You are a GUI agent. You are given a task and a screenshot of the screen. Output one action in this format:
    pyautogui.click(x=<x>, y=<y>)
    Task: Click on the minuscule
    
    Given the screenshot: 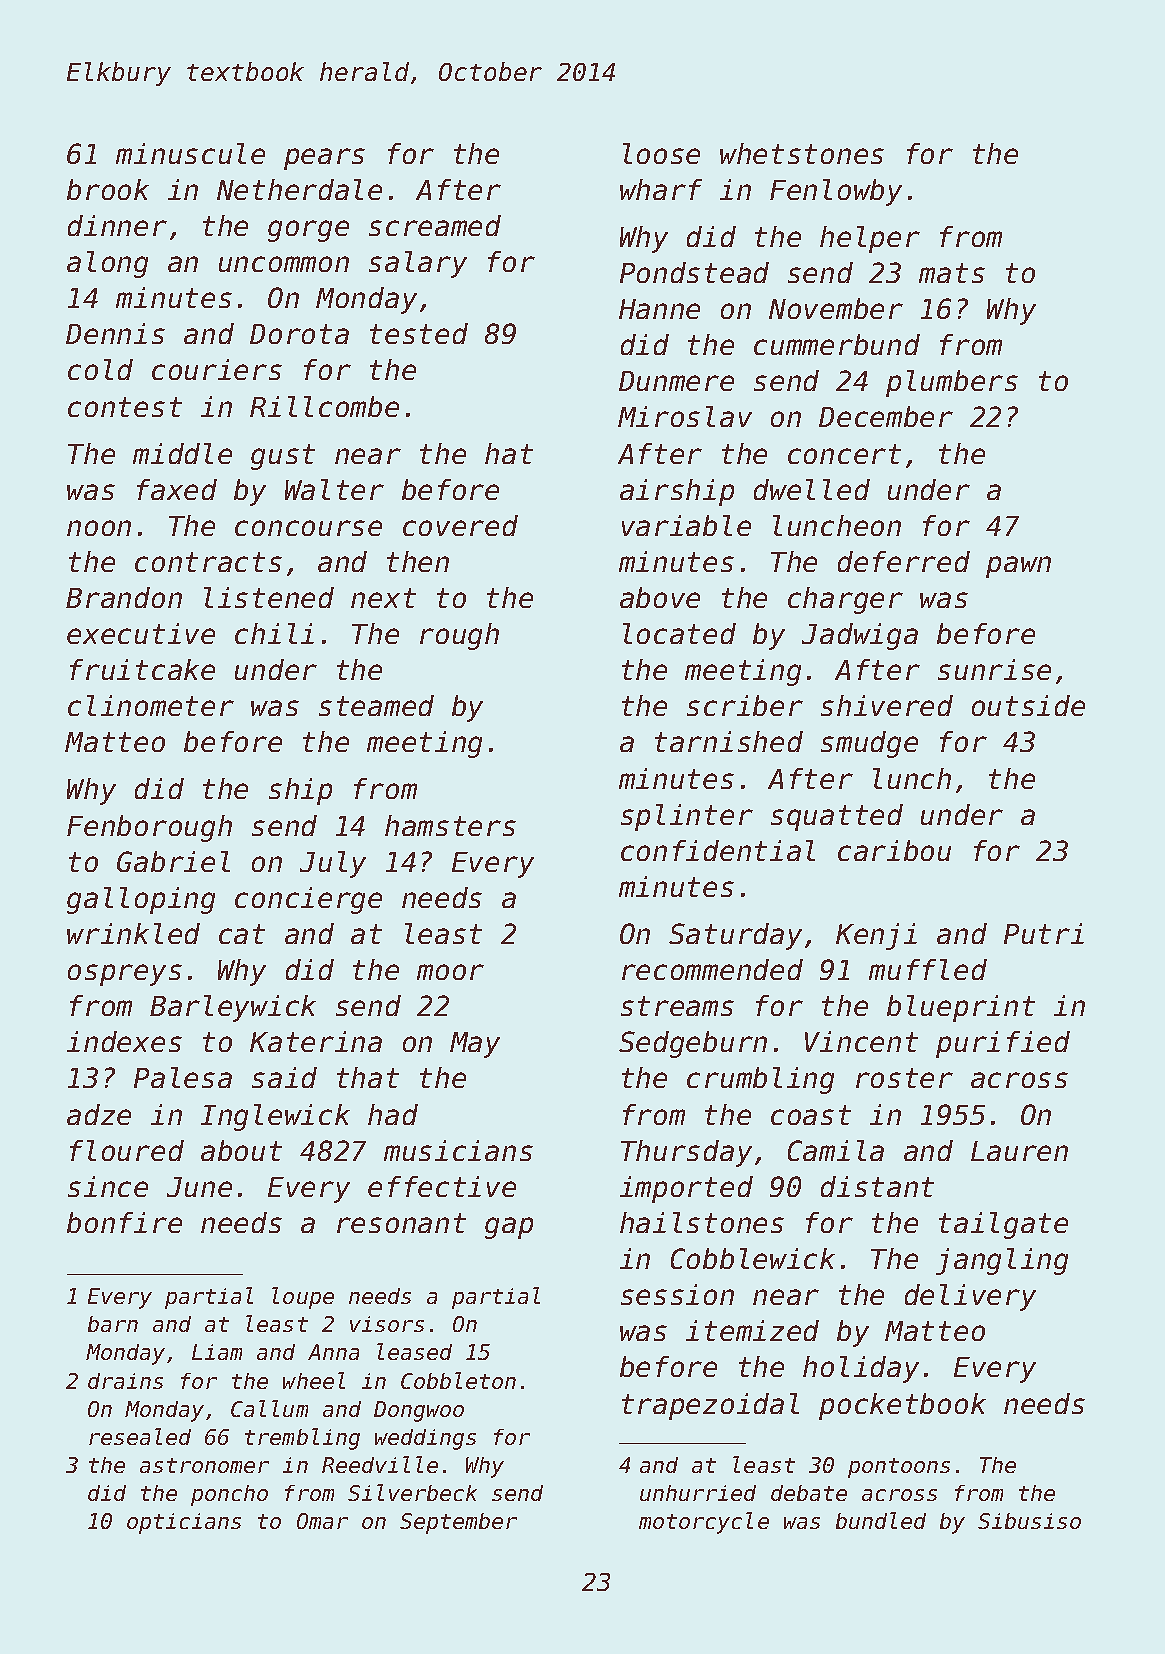 What is the action you would take?
    pyautogui.click(x=190, y=153)
